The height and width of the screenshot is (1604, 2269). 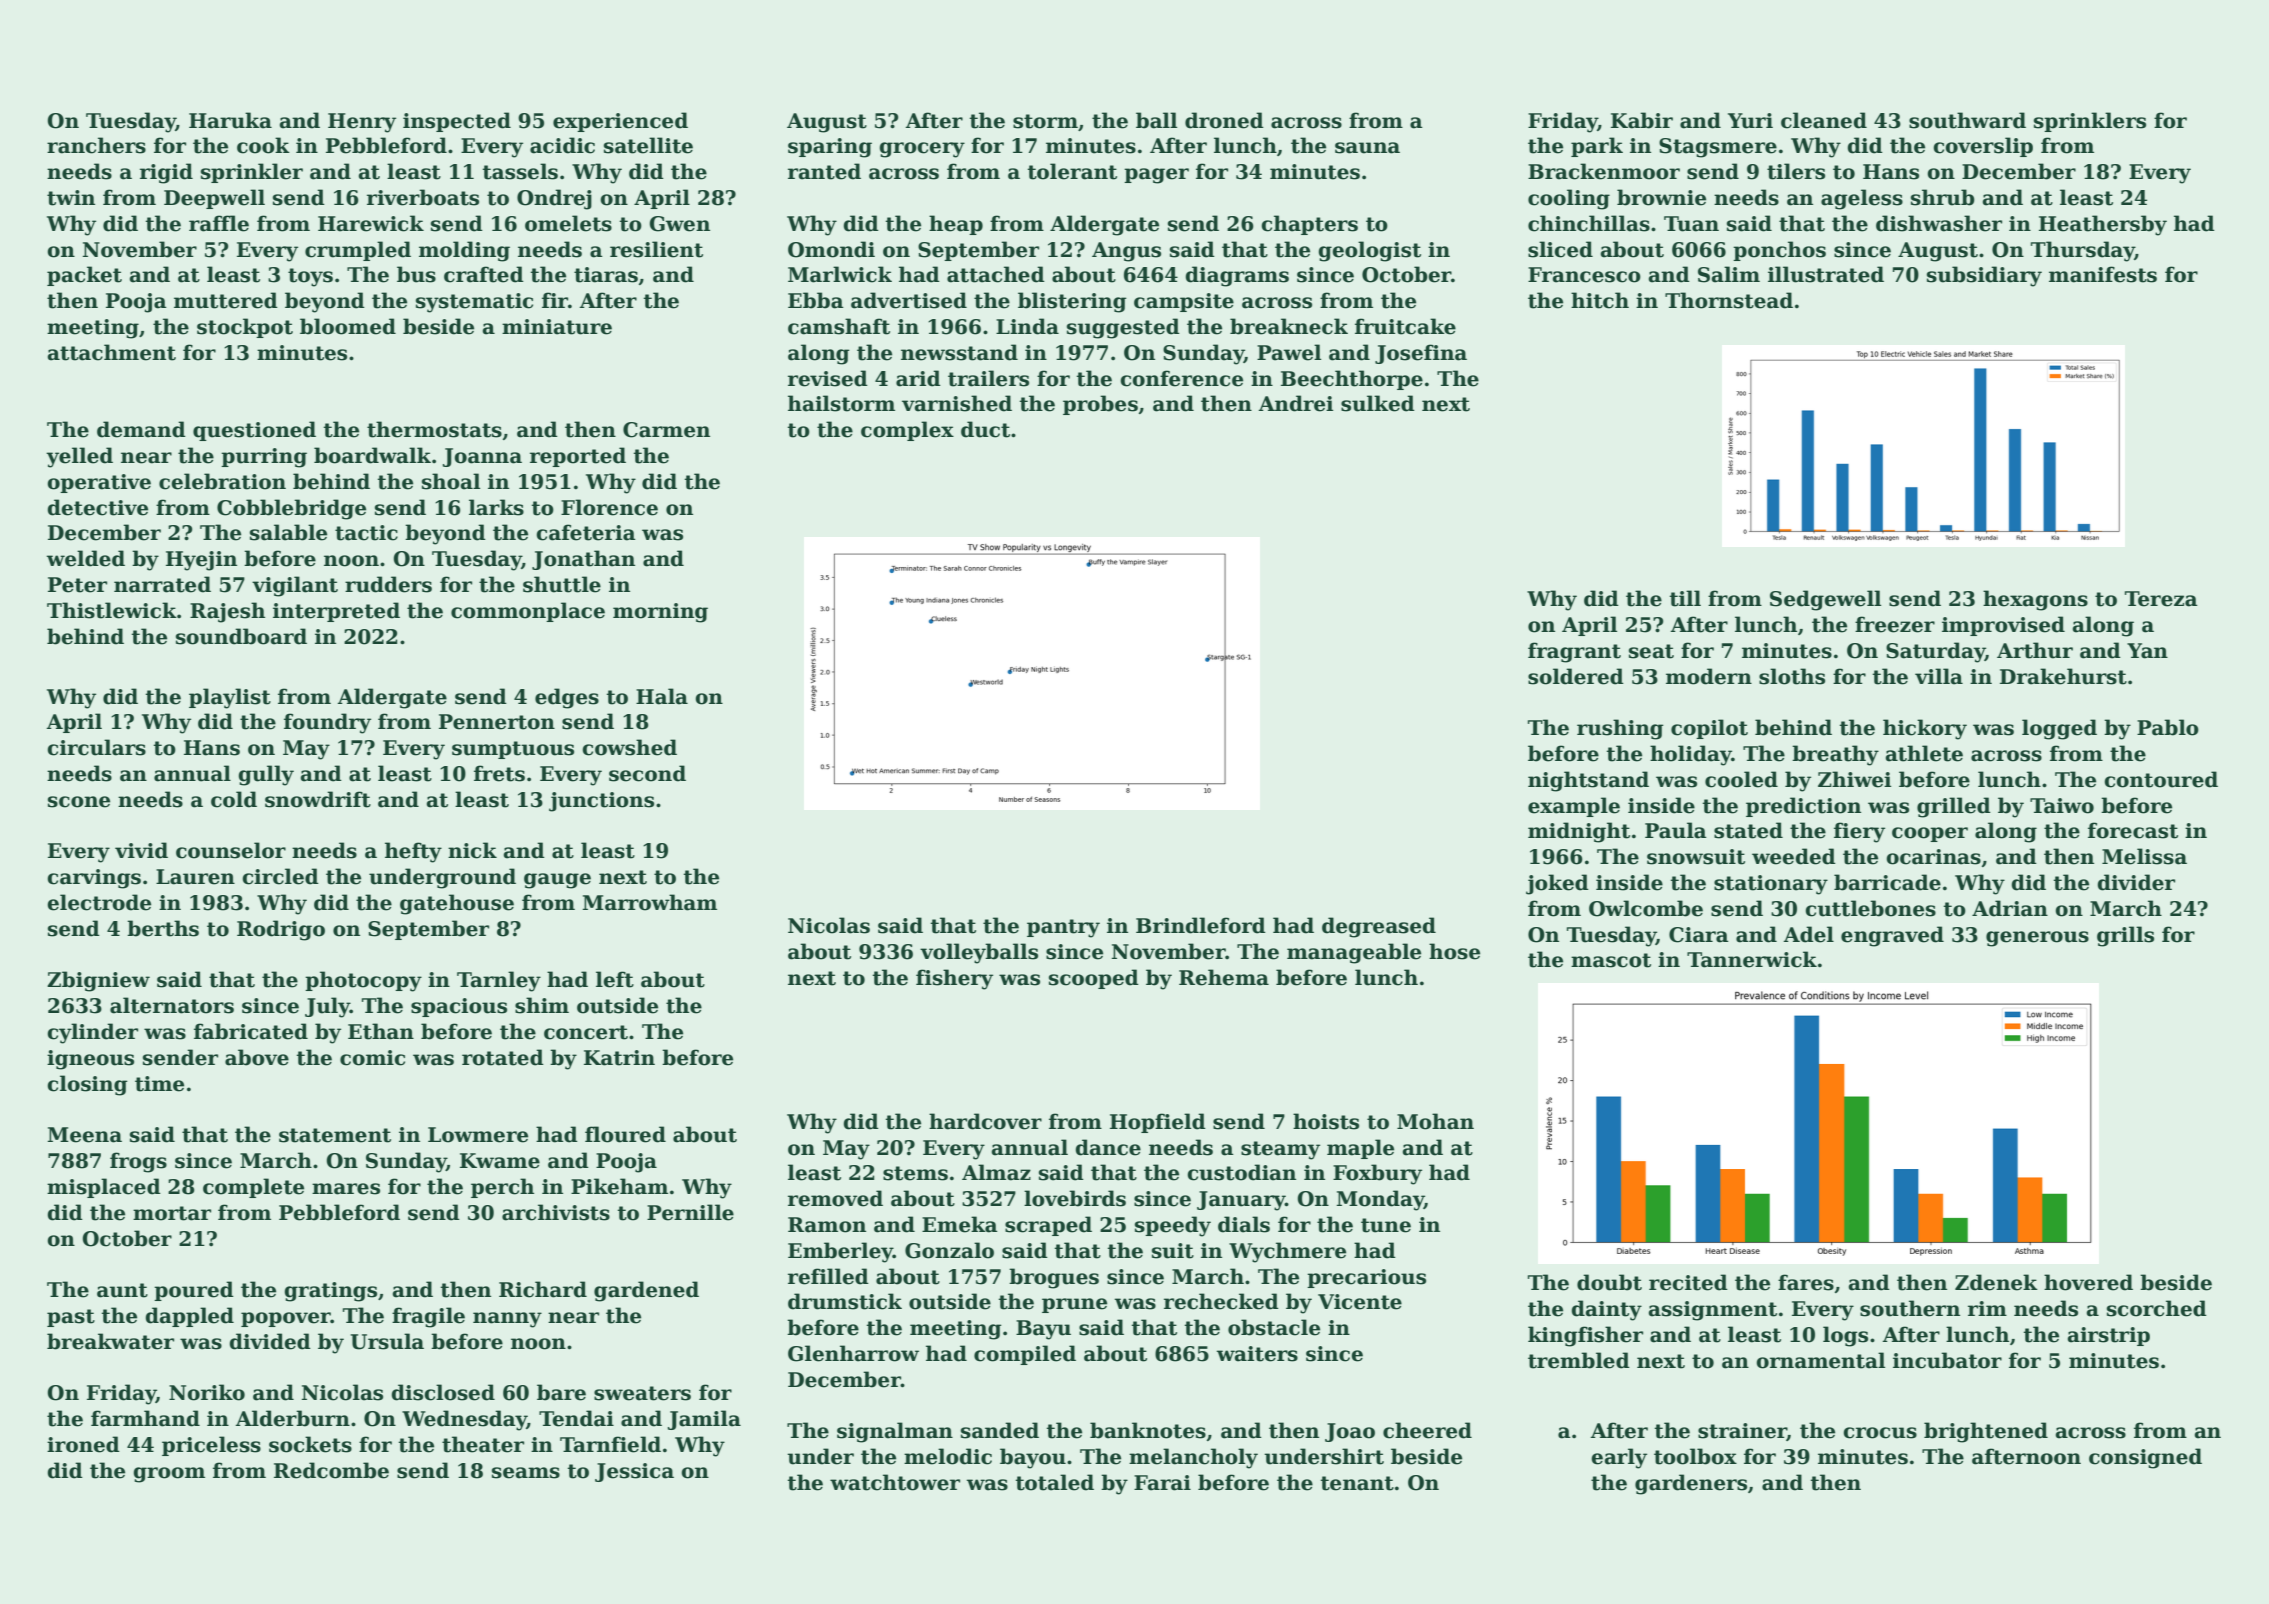 What do you see at coordinates (1063, 928) in the screenshot?
I see `pantry` at bounding box center [1063, 928].
